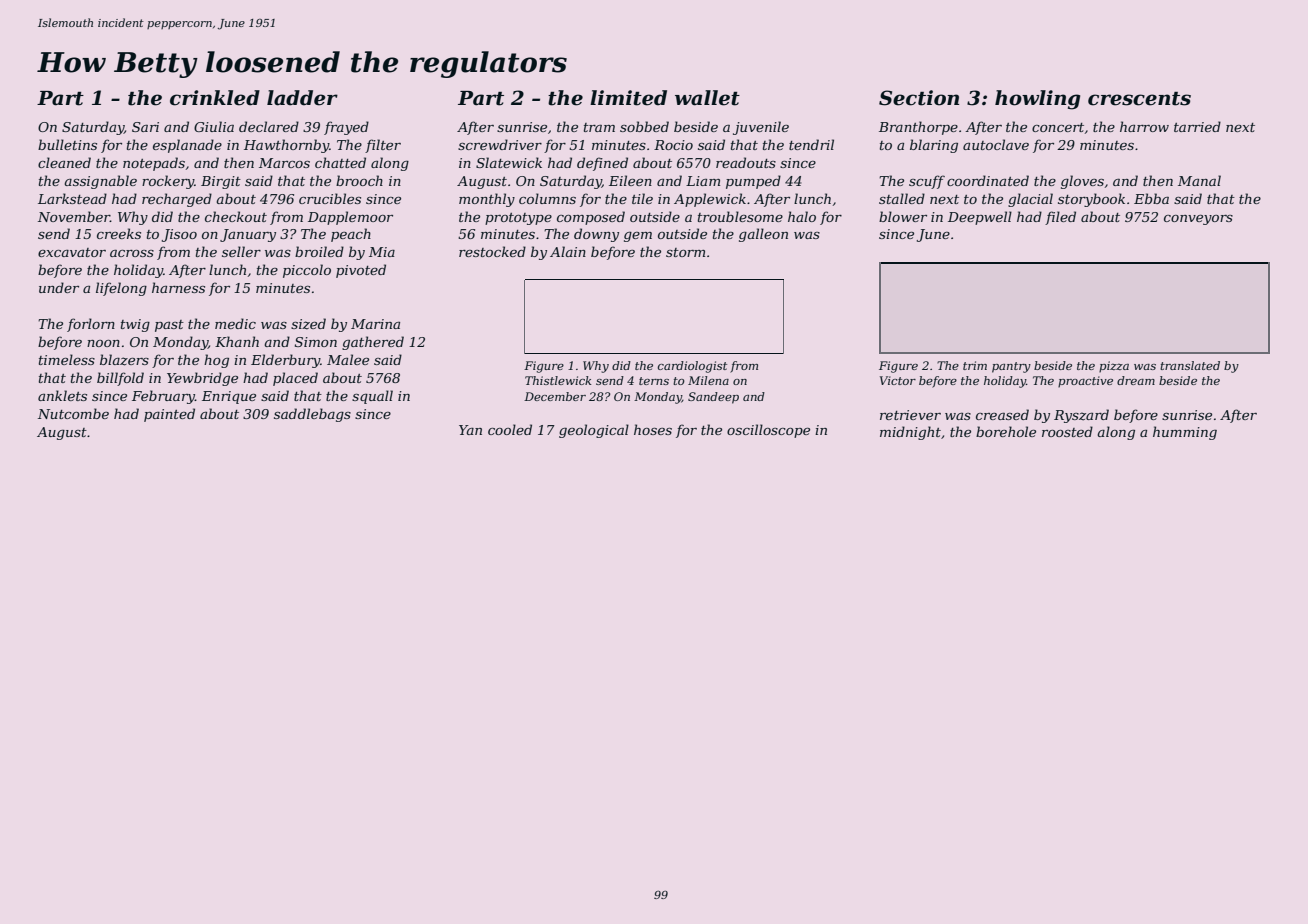 The width and height of the page is (1308, 924). I want to click on howling, so click(1037, 100).
